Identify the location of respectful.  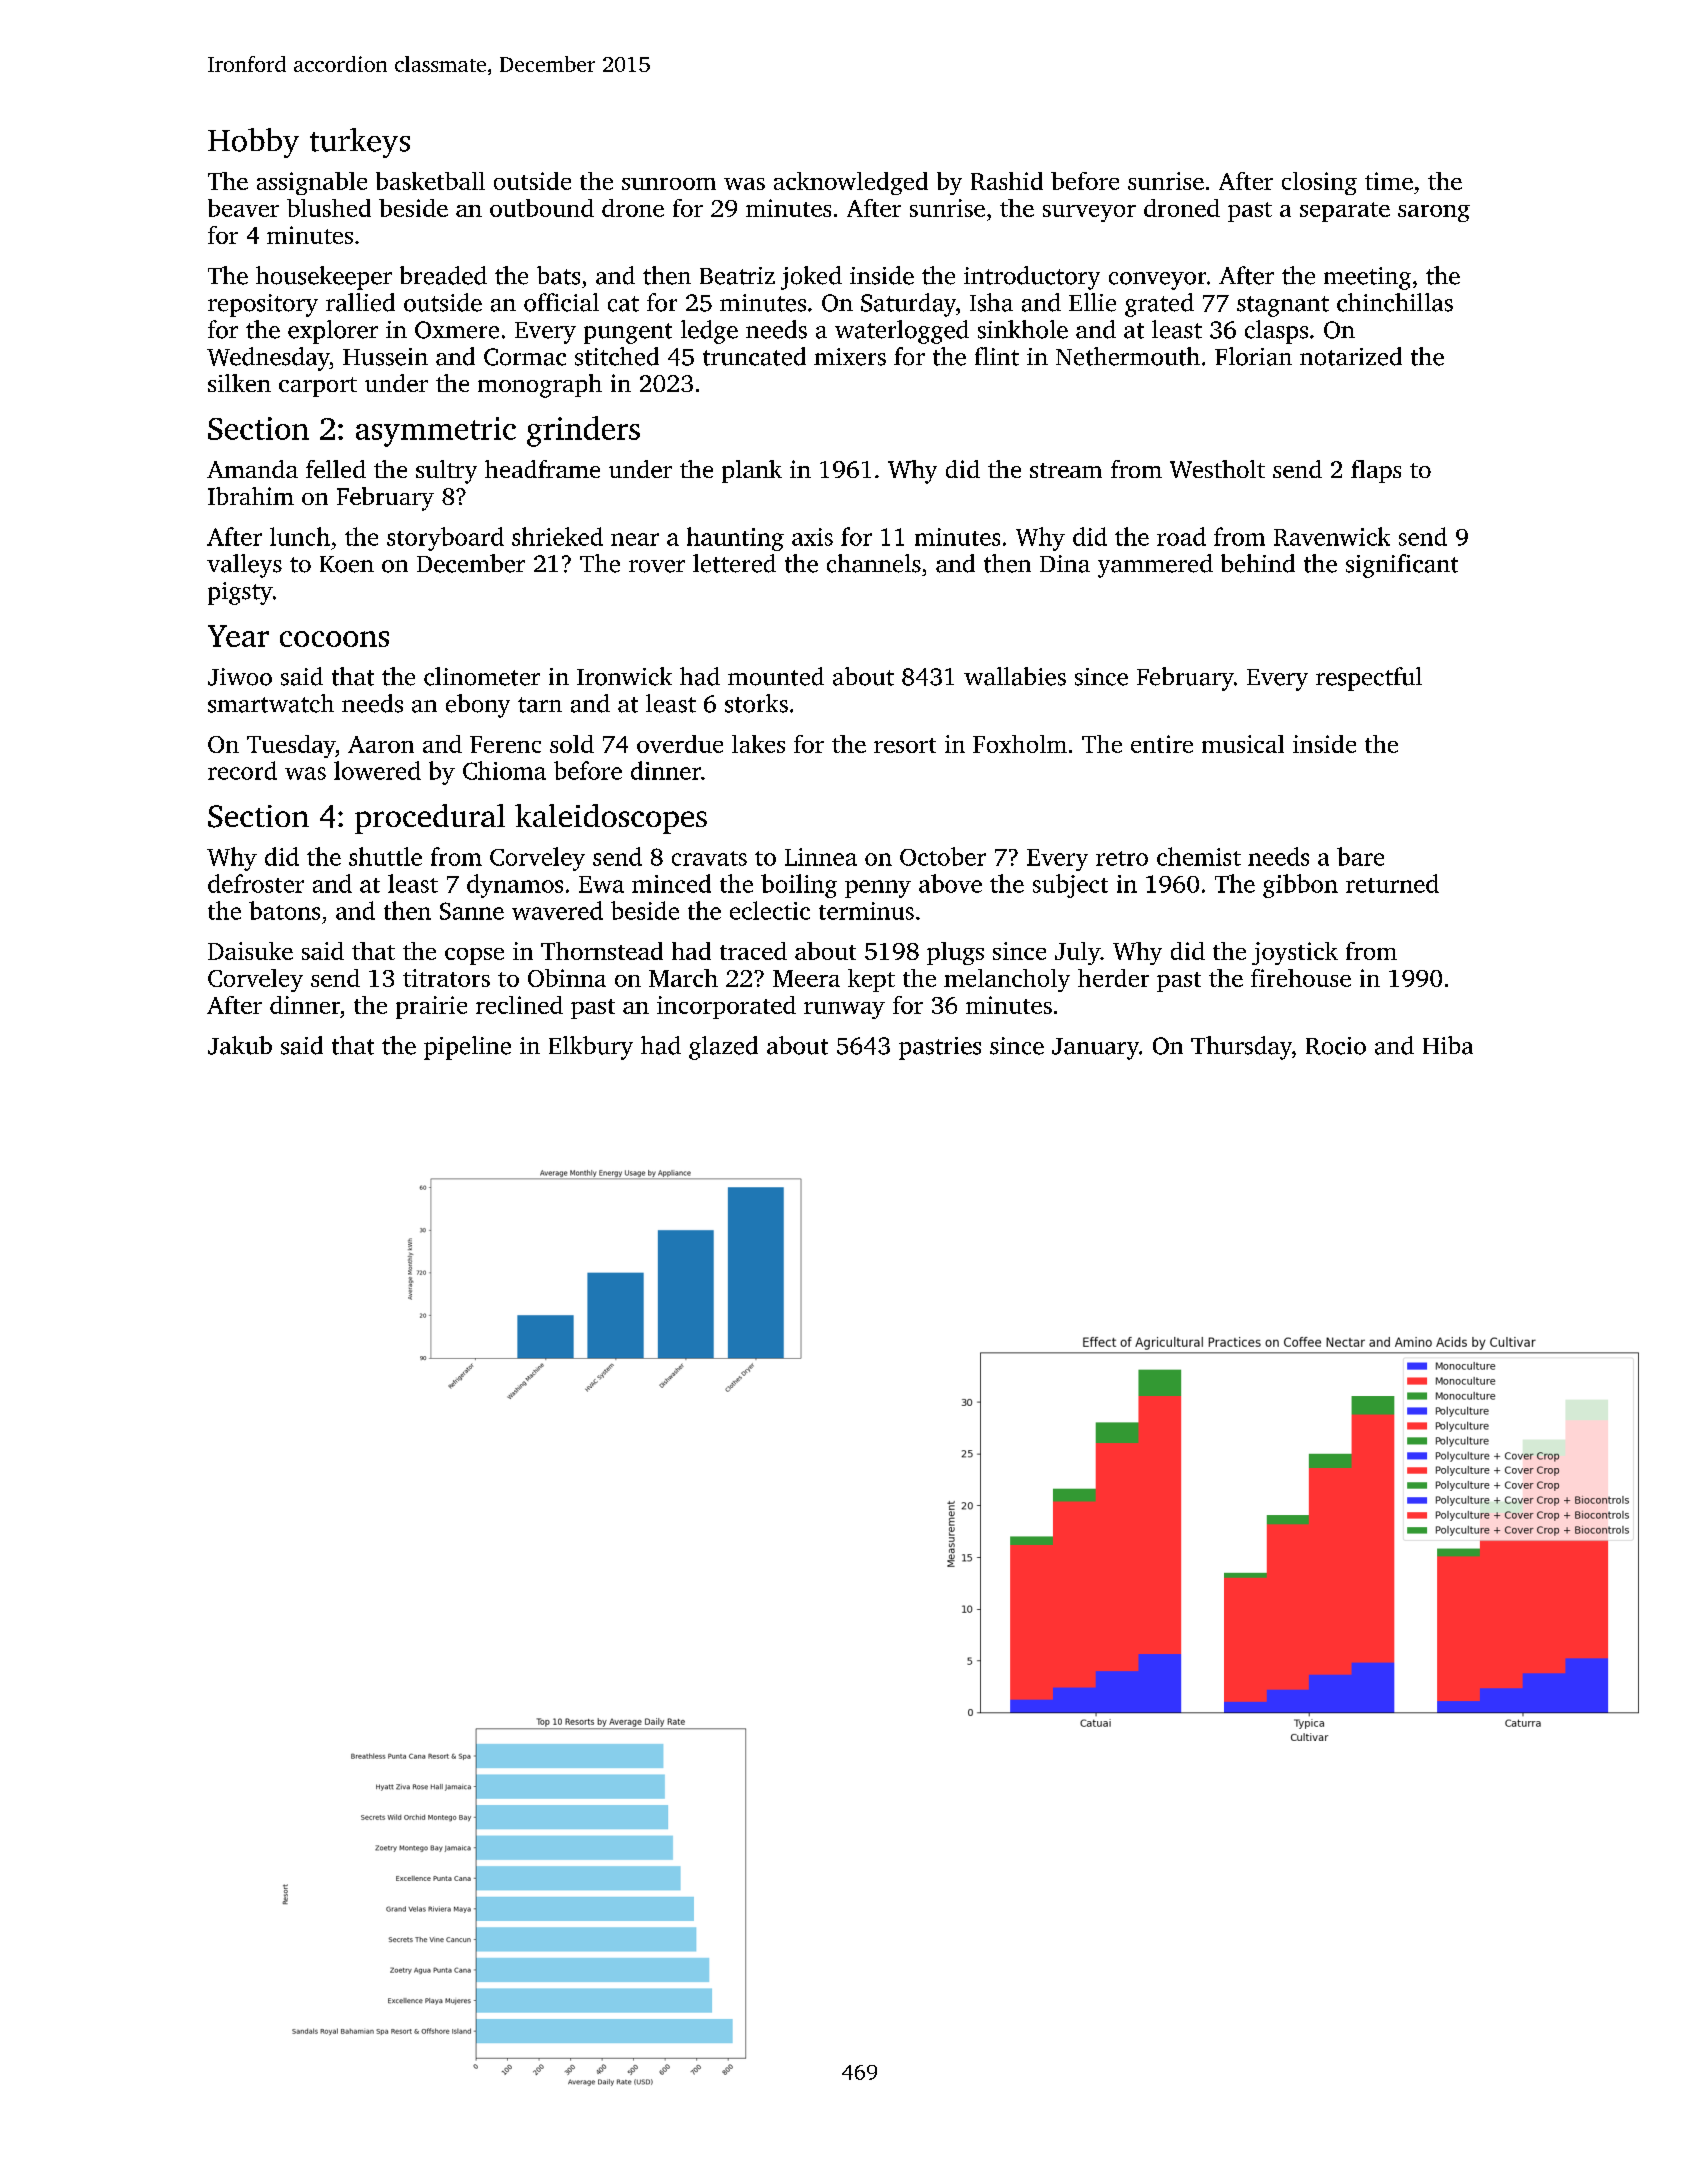
(1369, 679).
